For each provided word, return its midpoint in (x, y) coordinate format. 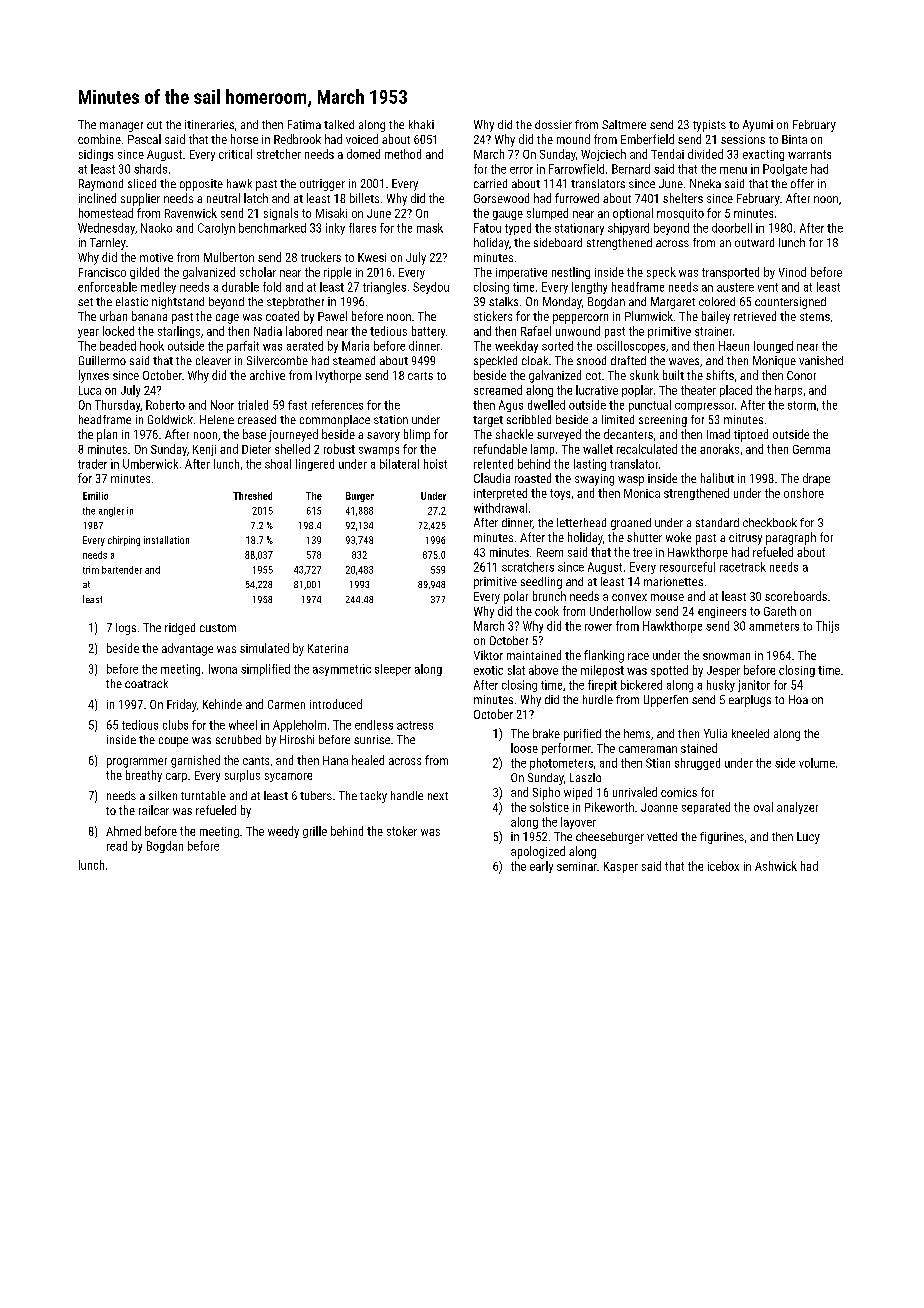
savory (383, 437)
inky (335, 229)
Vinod (792, 272)
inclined (97, 198)
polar (516, 597)
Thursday (117, 406)
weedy (283, 832)
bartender (122, 570)
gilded (144, 273)
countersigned (790, 303)
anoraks (719, 449)
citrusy (745, 539)
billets (364, 198)
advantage (187, 649)
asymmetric (342, 670)
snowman (726, 656)
